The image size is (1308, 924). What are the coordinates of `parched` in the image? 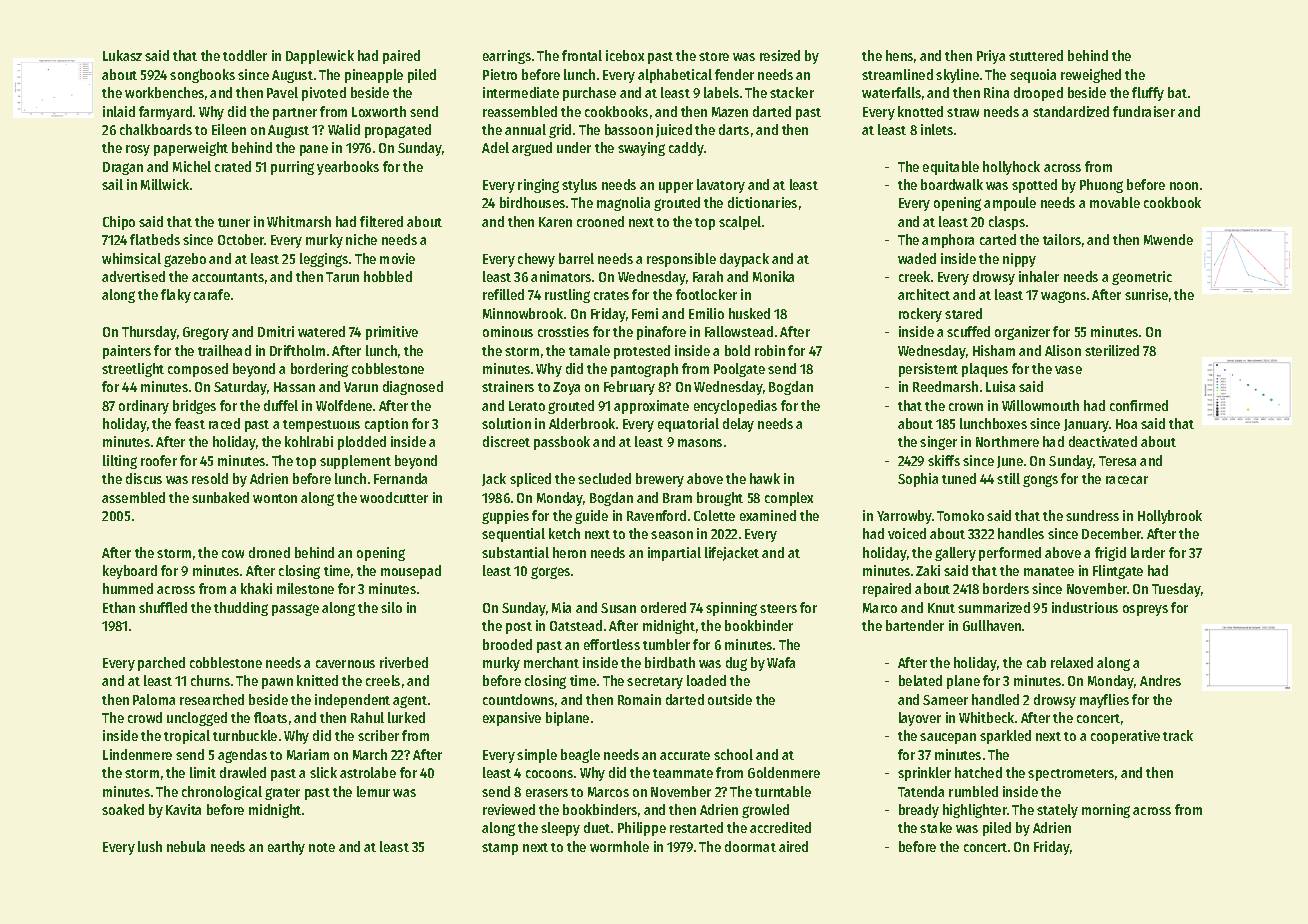 It's located at (161, 664).
